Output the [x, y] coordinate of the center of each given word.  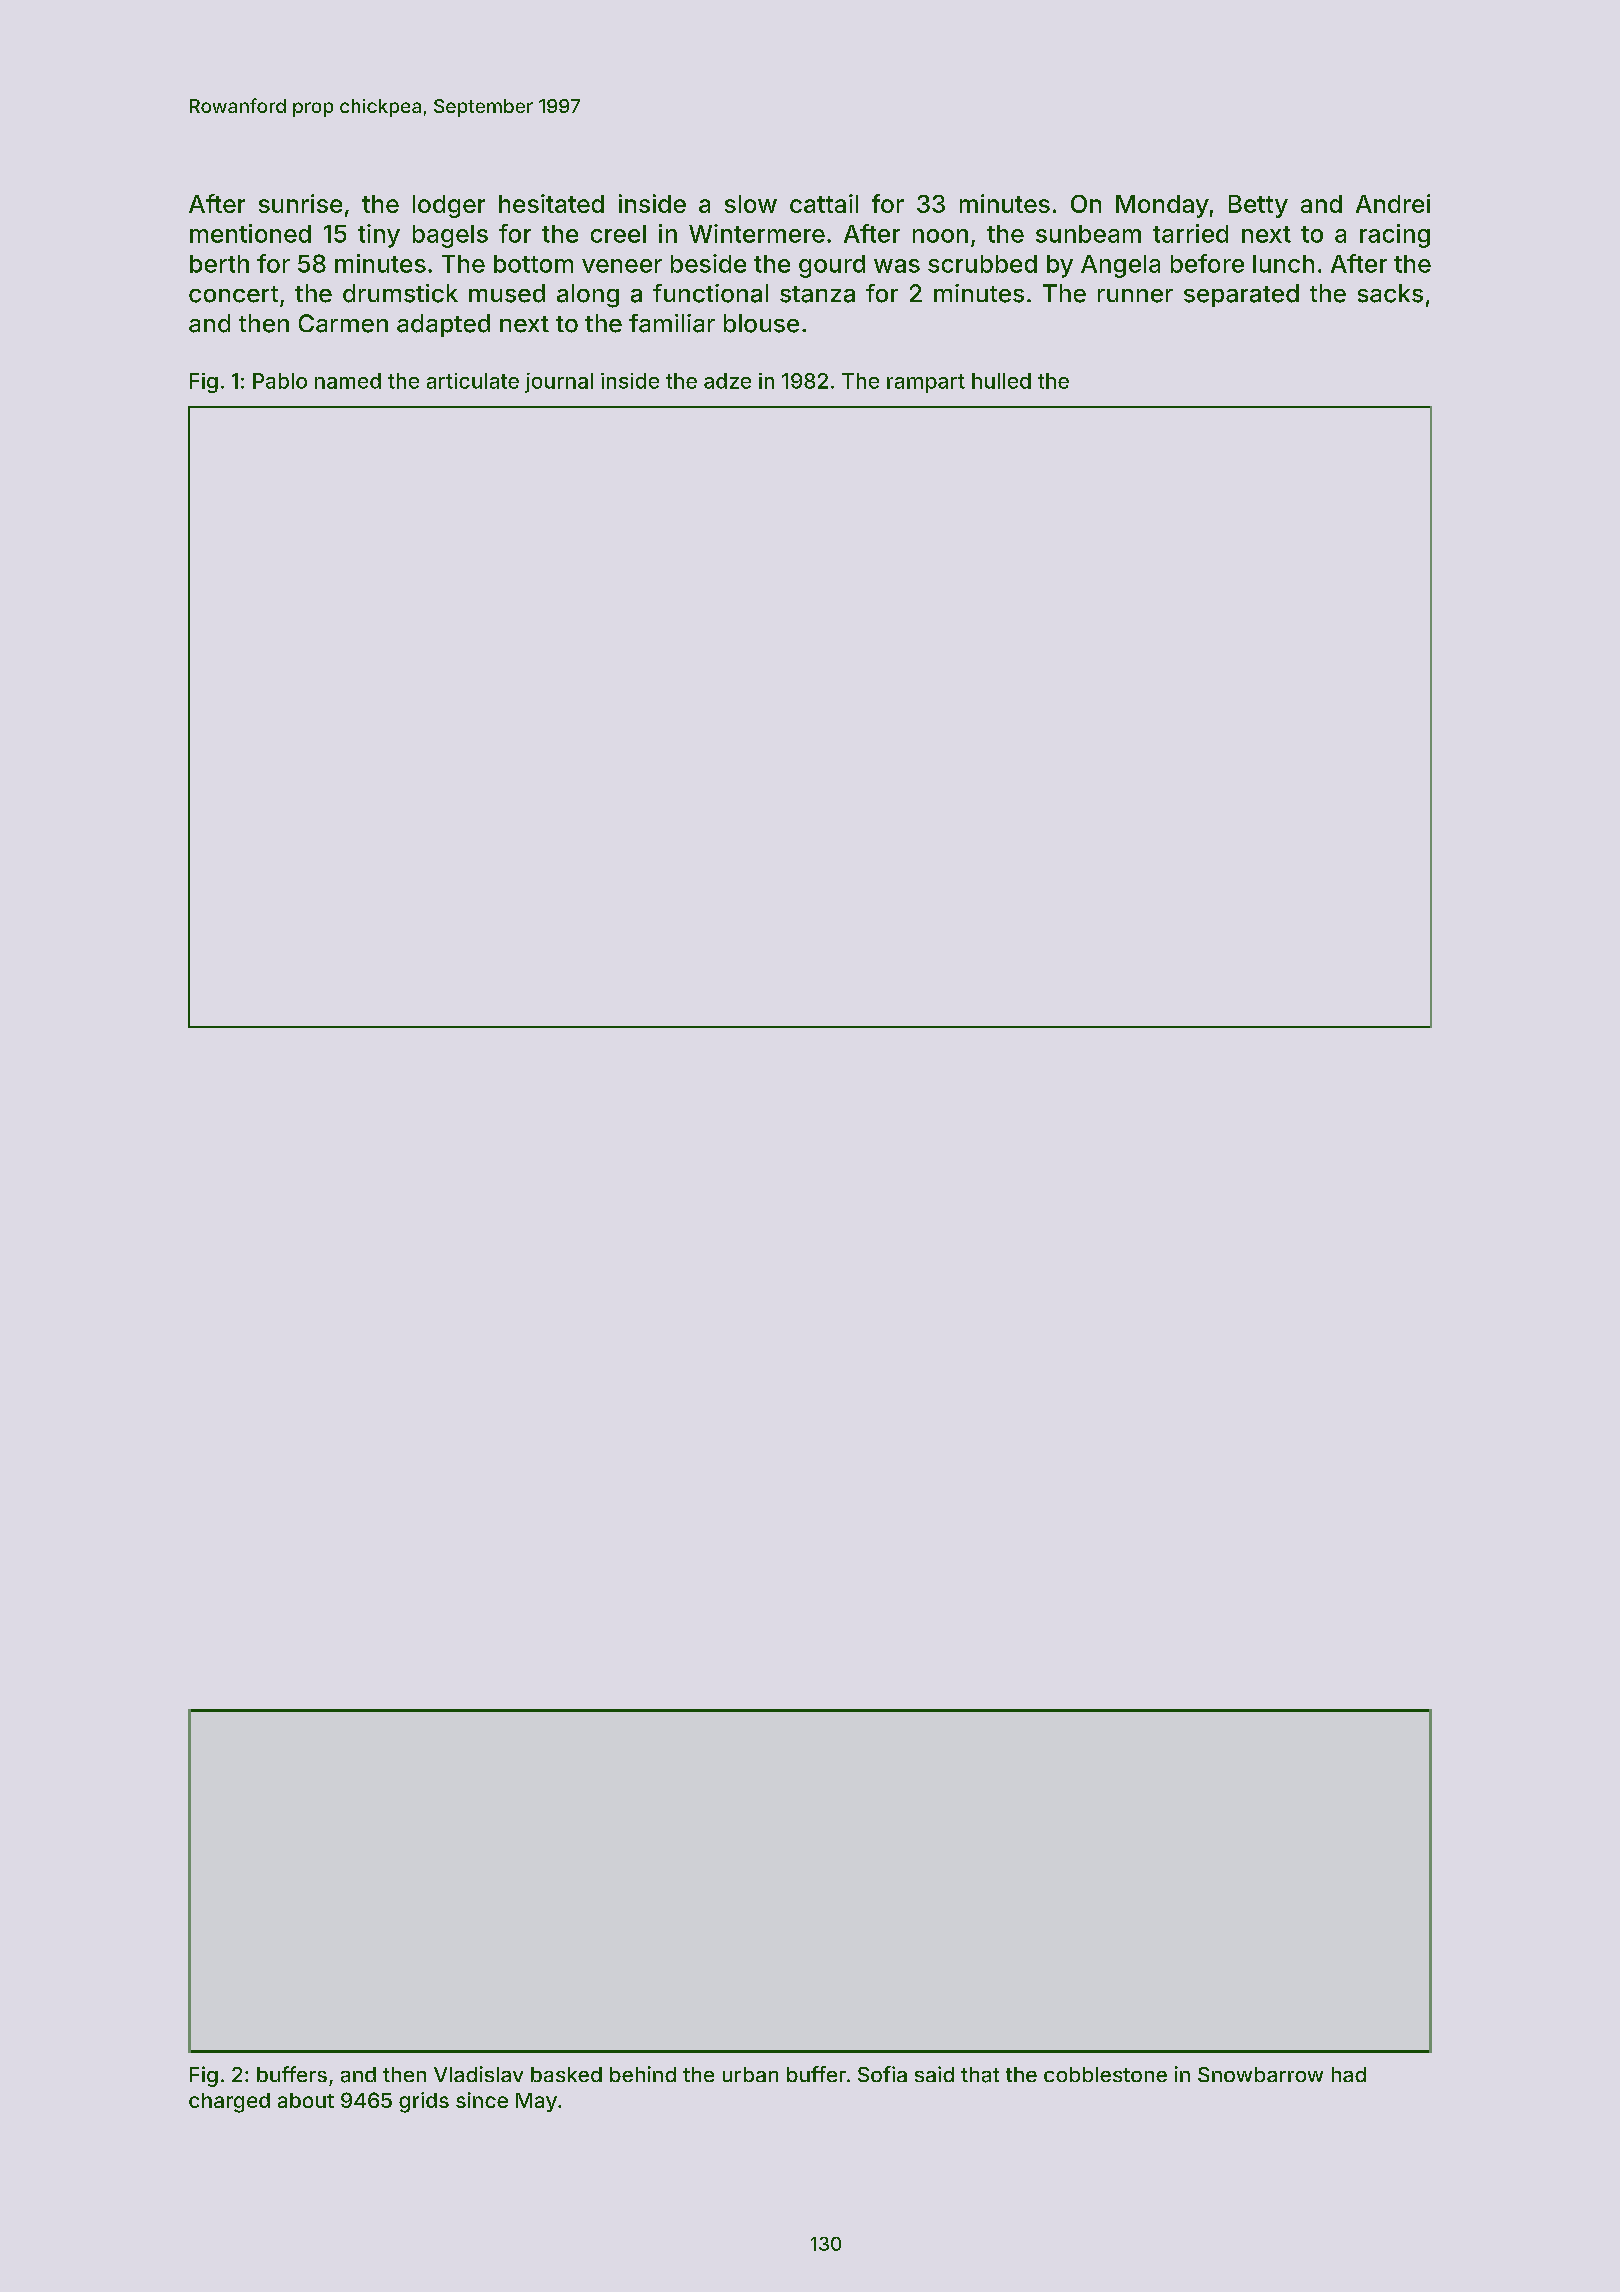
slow [751, 204]
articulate [473, 381]
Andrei [1393, 203]
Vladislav [478, 2074]
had [1349, 2074]
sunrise [300, 203]
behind [643, 2074]
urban [750, 2074]
